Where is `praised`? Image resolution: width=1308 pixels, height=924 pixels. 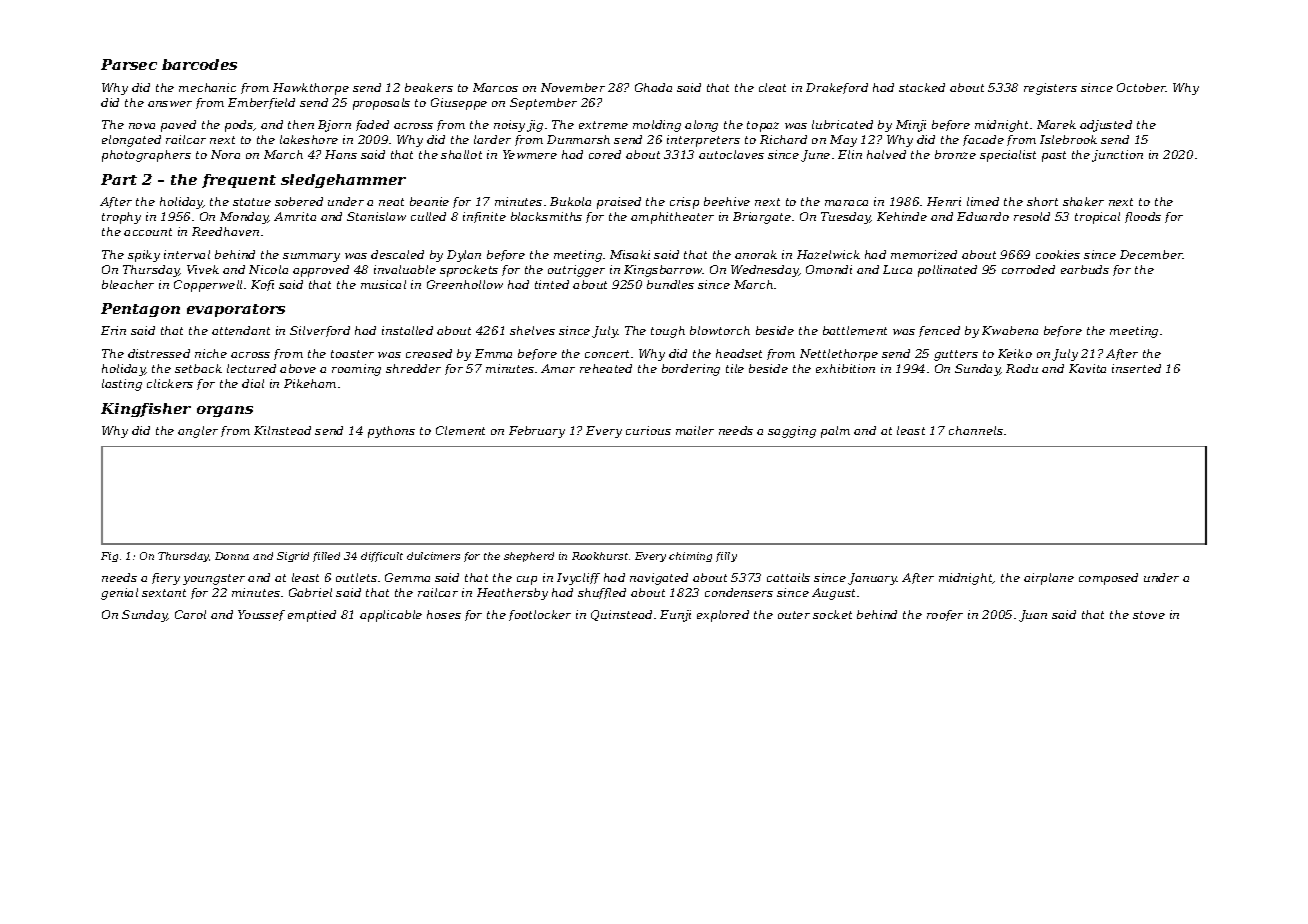 praised is located at coordinates (619, 203).
